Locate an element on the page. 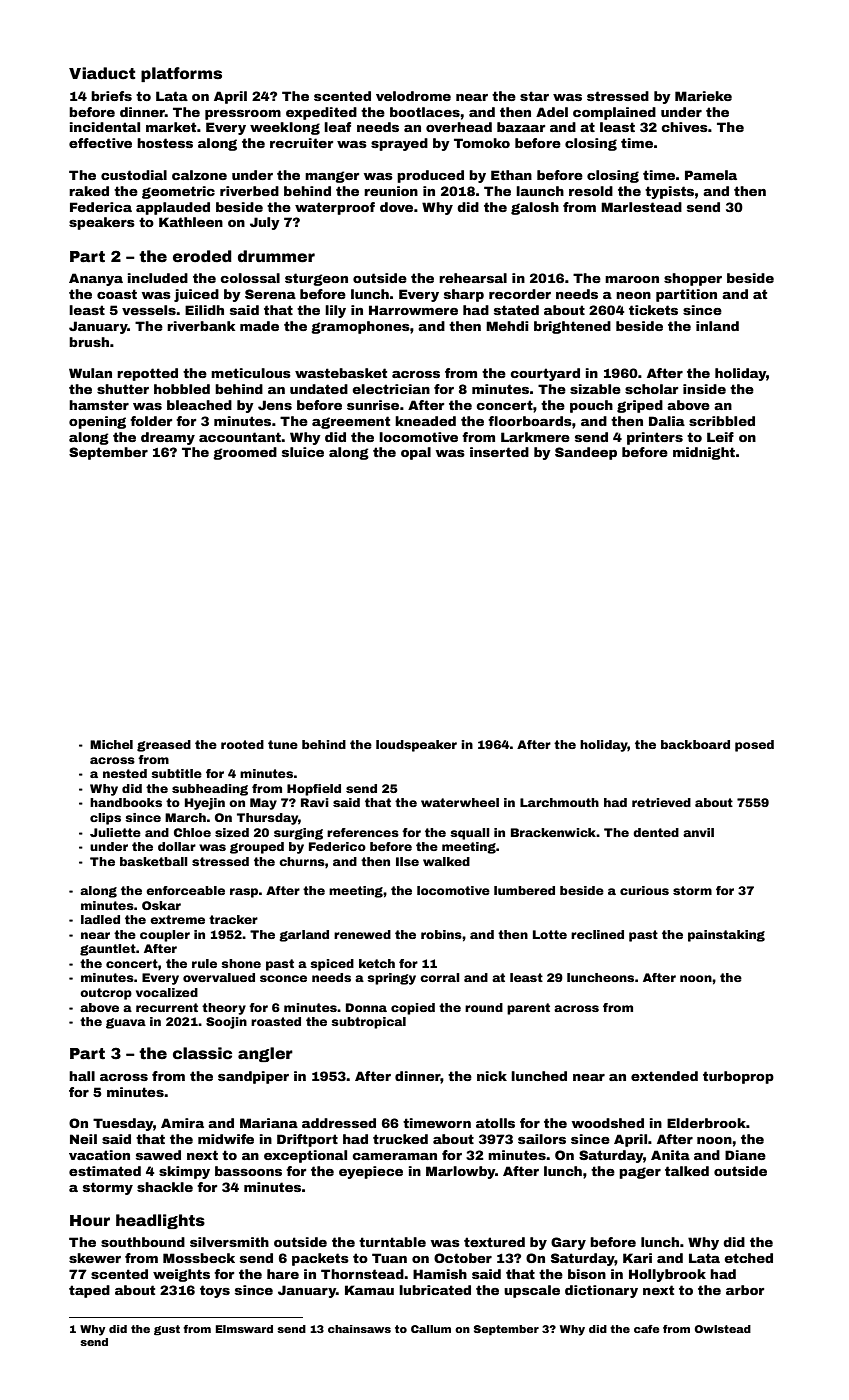 This image has width=849, height=1400. Viaduct is located at coordinates (102, 73).
